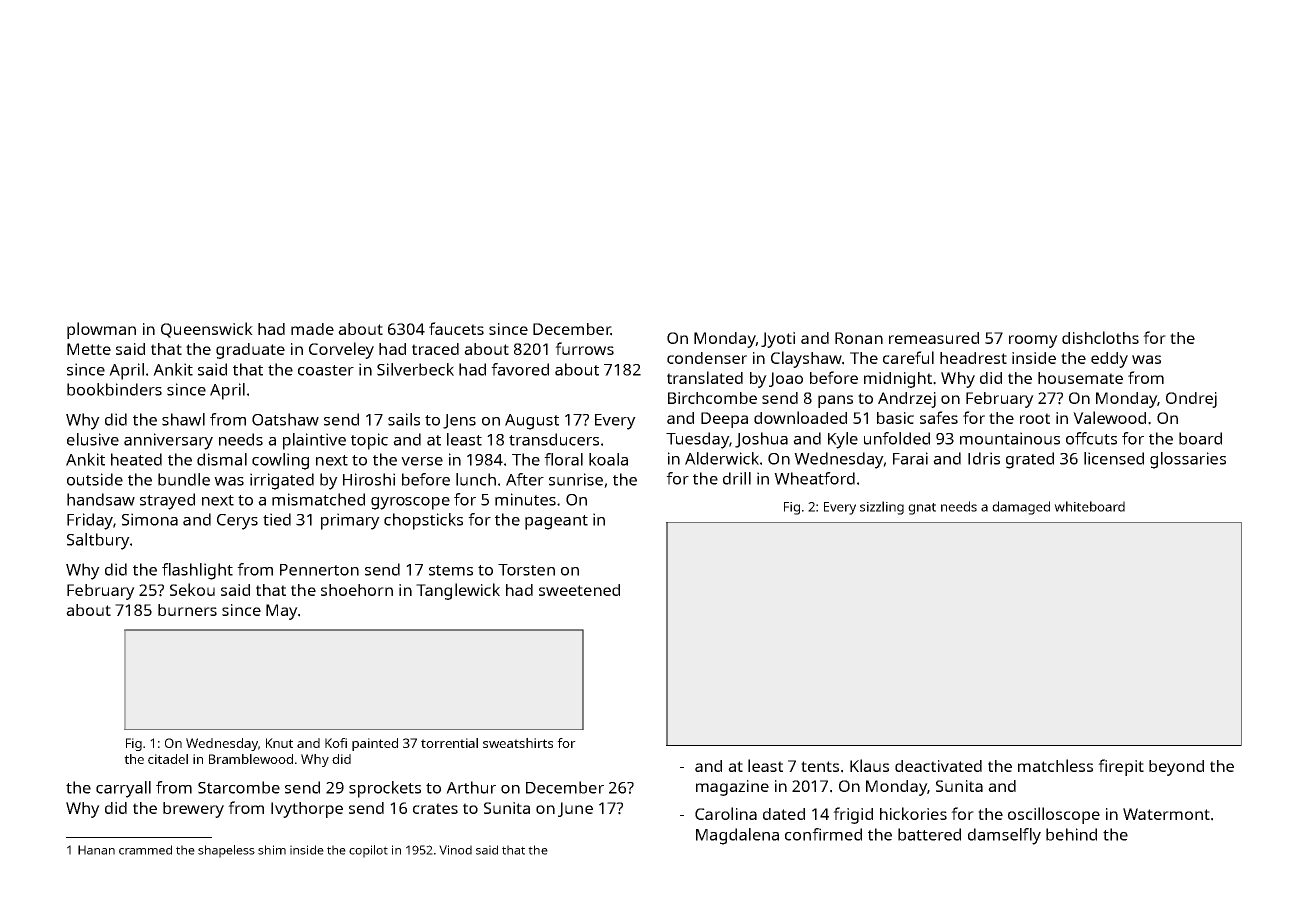  I want to click on shapeless, so click(226, 851).
